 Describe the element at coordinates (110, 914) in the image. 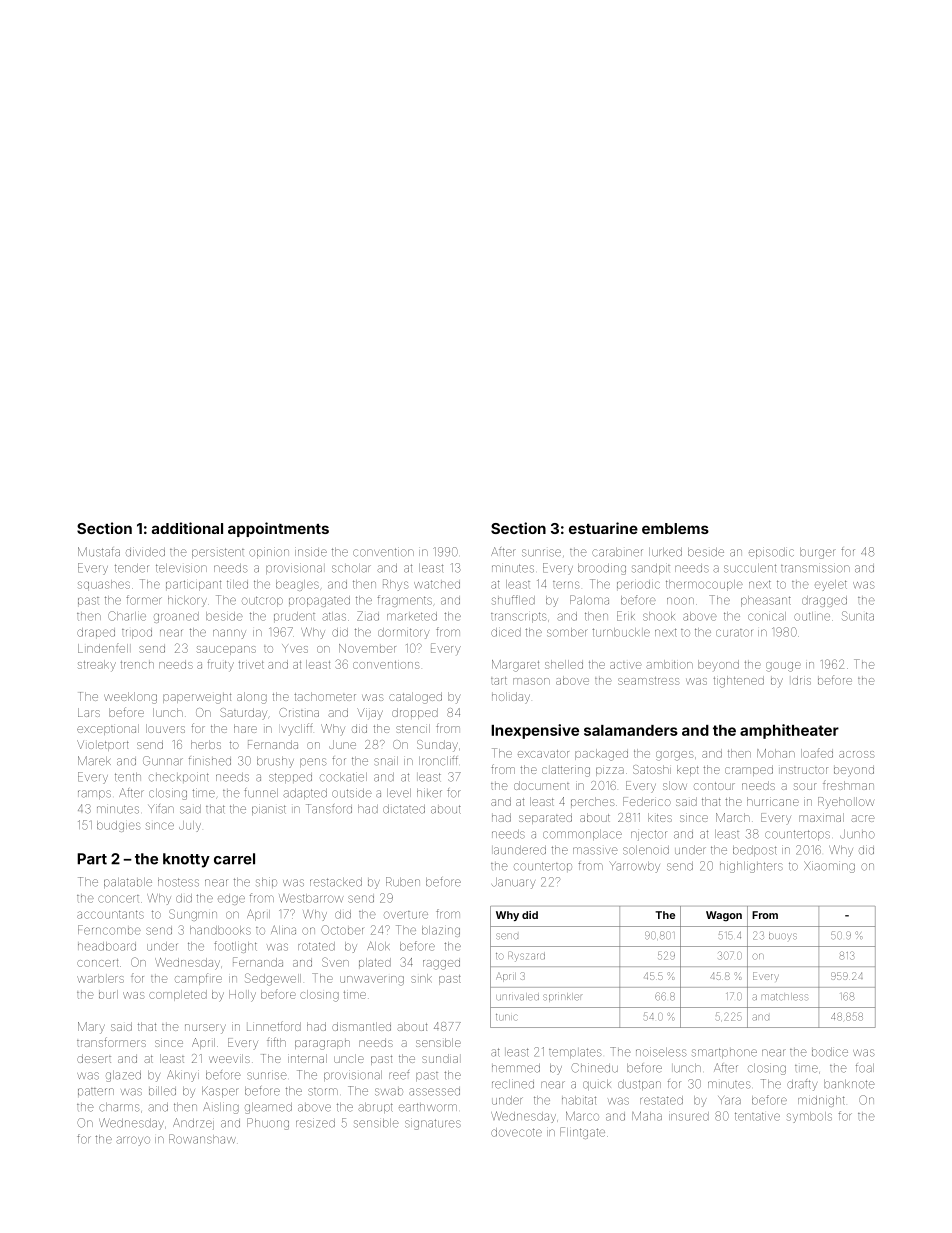

I see `accountants` at that location.
